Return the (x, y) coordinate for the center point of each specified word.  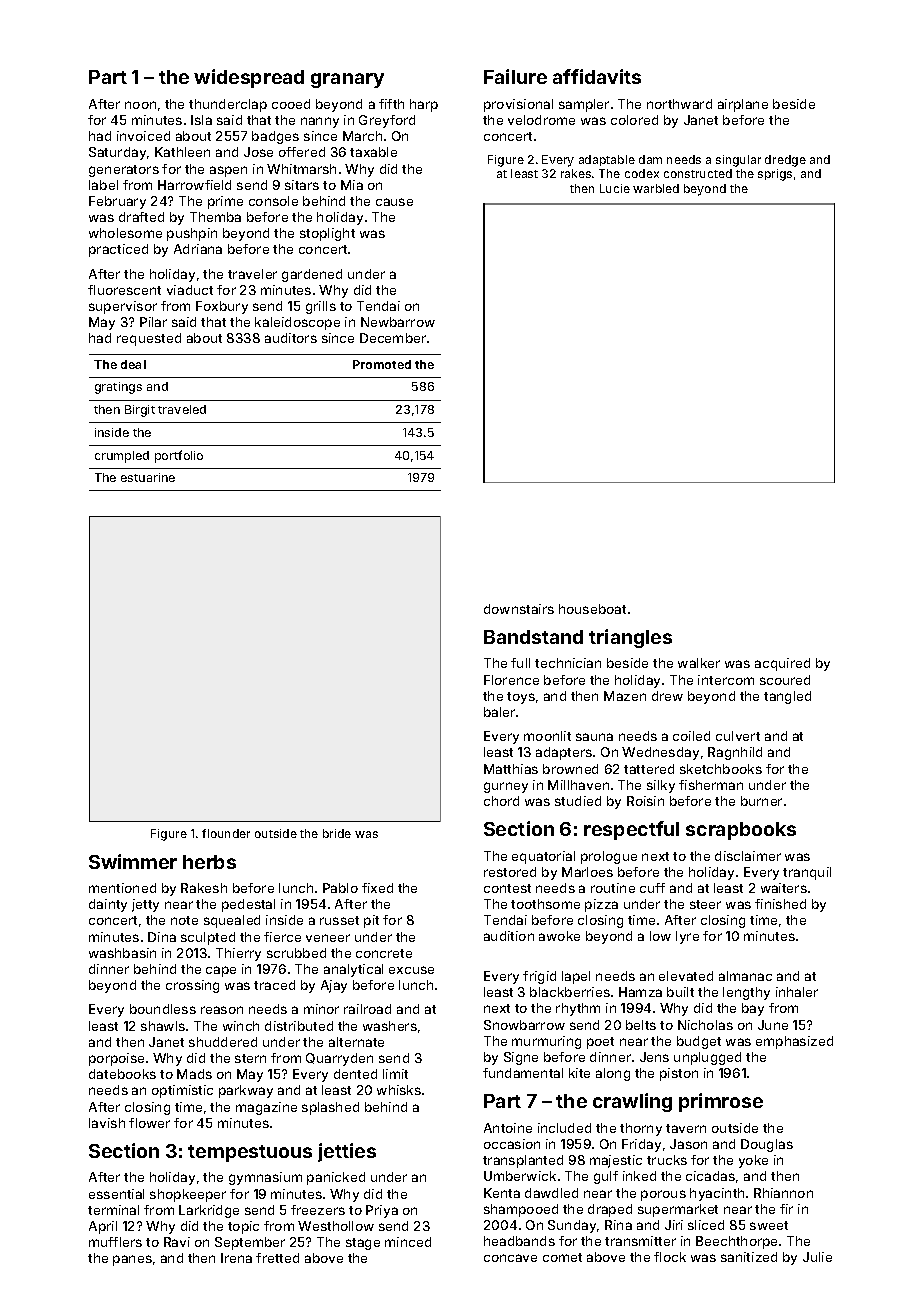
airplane (743, 105)
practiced (118, 250)
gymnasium (265, 1178)
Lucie (615, 188)
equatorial (543, 857)
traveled (182, 409)
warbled (656, 188)
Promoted (382, 364)
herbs (209, 862)
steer (705, 904)
